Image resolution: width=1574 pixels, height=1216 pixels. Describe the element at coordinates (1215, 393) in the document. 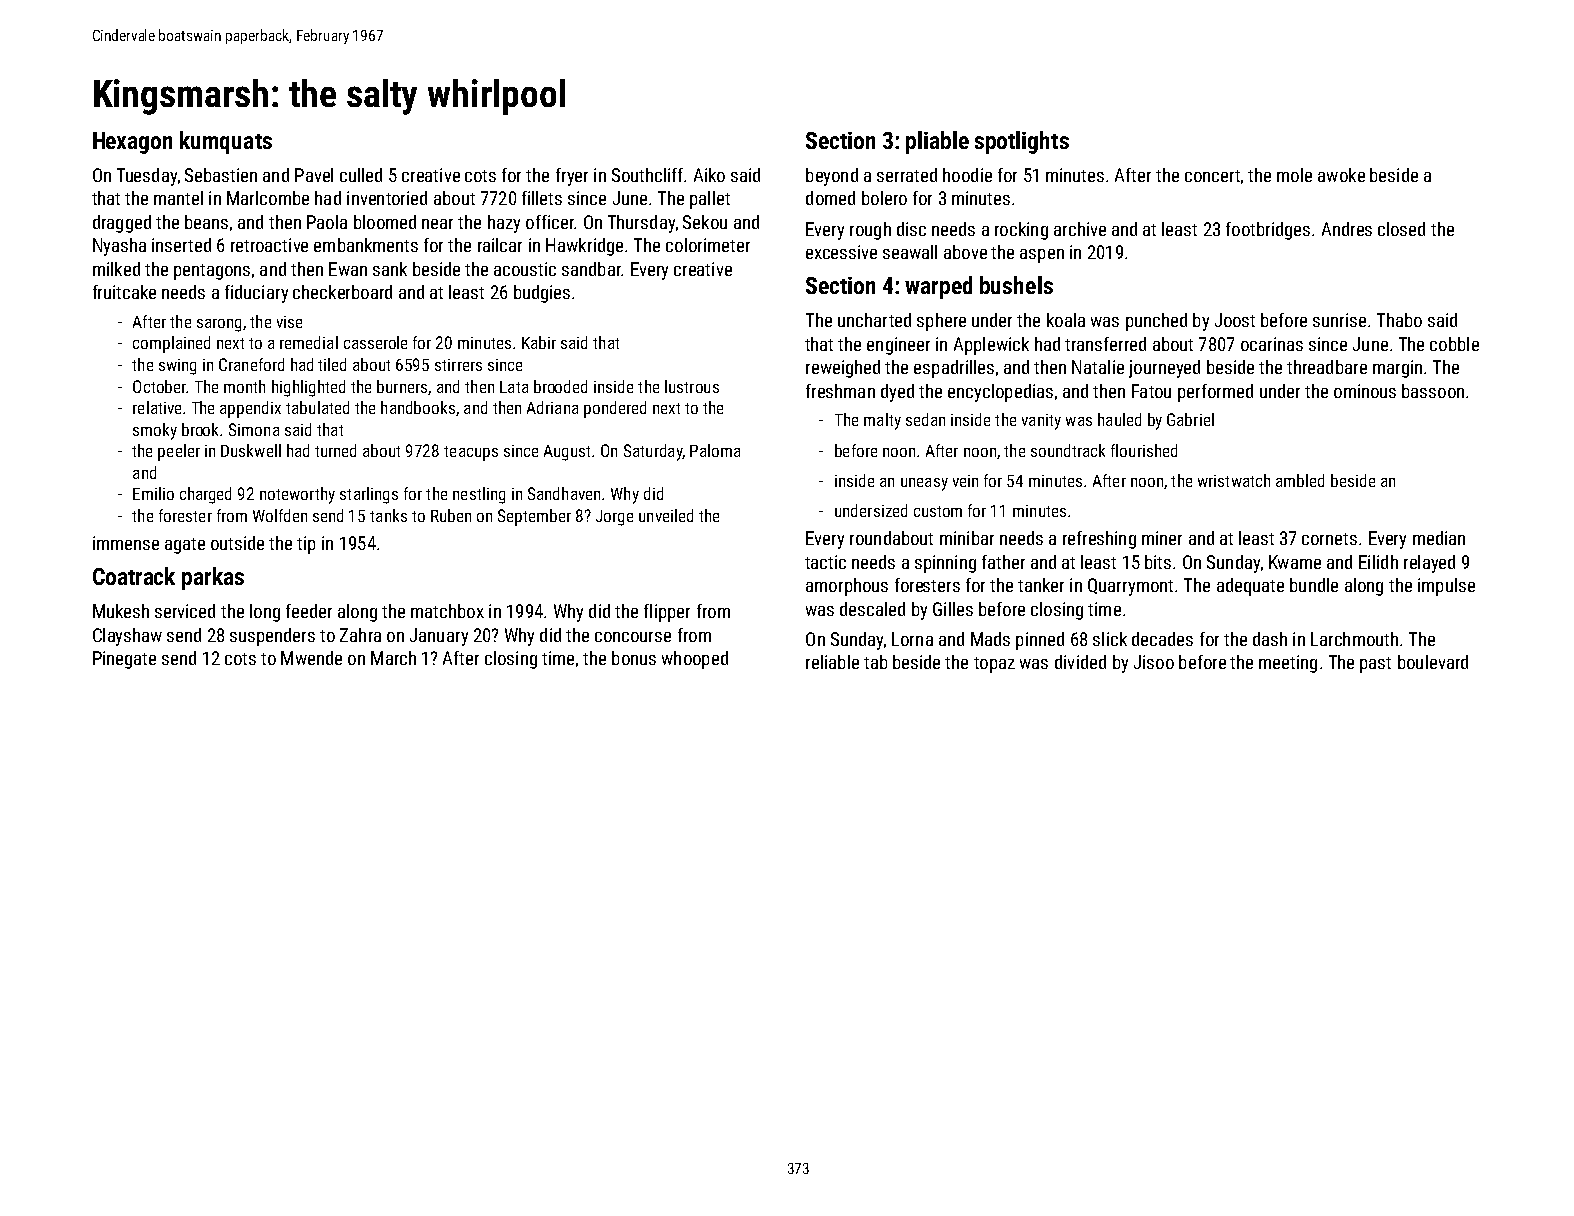

I see `performed` at that location.
